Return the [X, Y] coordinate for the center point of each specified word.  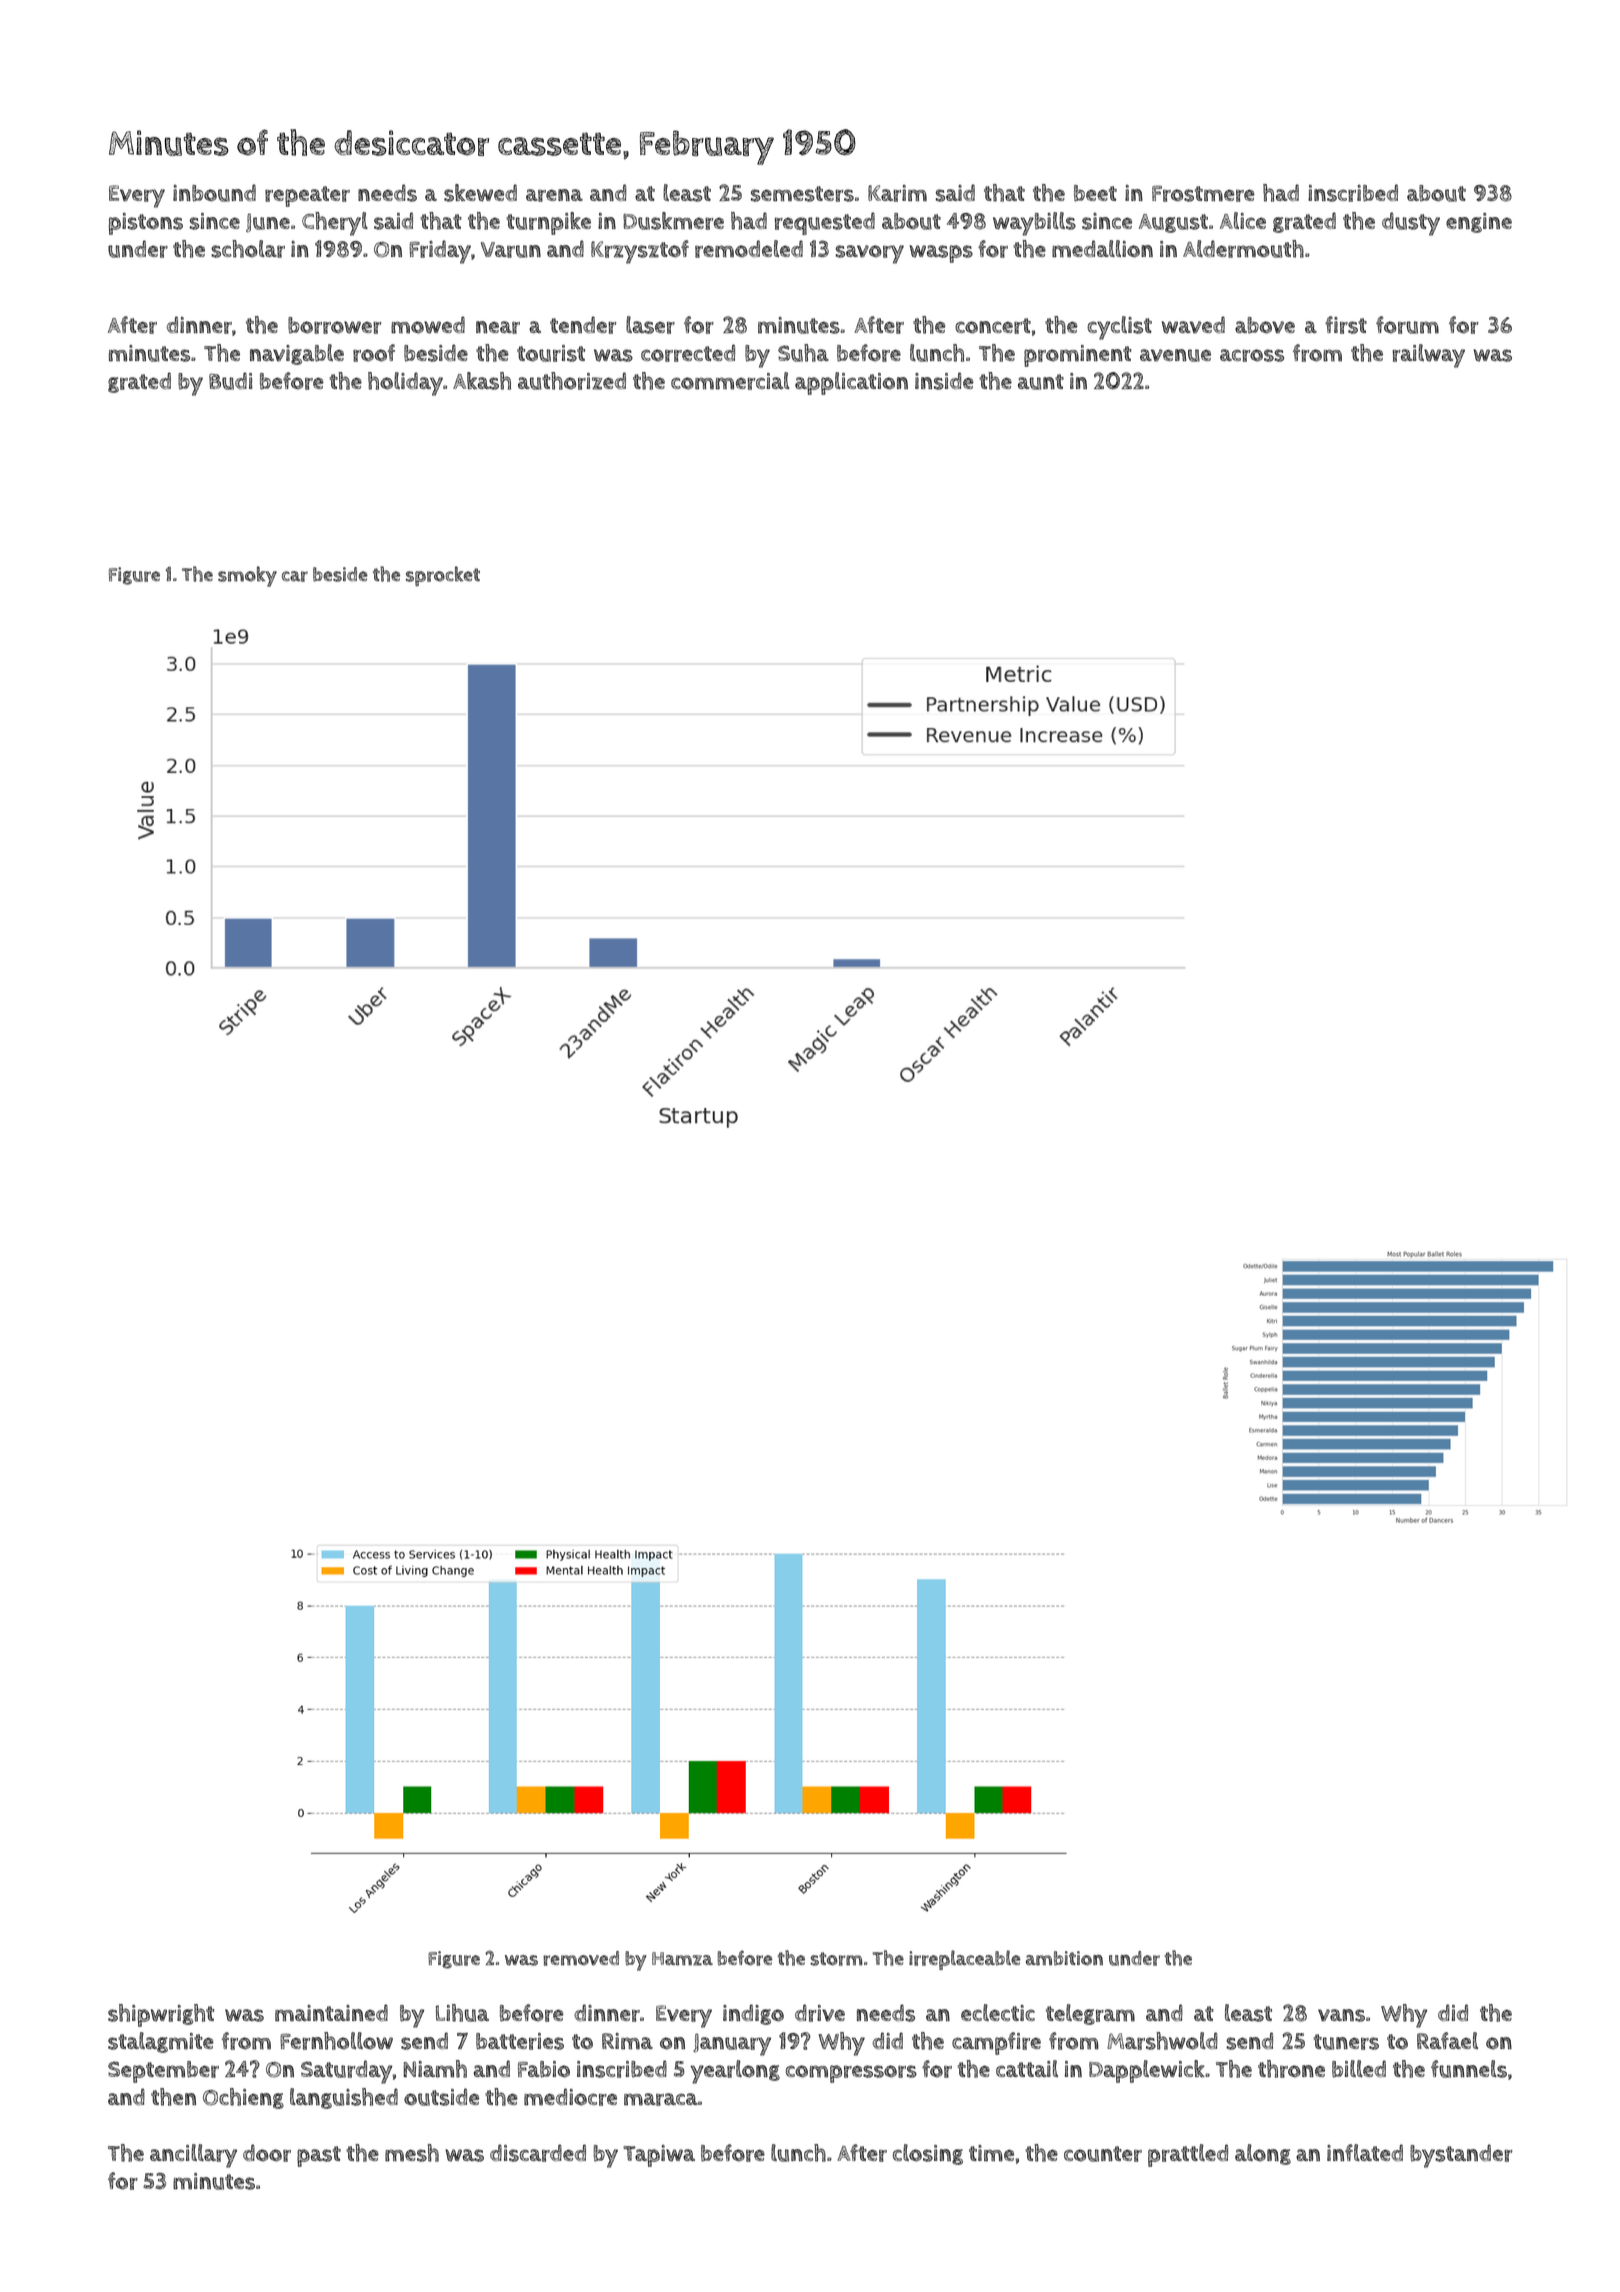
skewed [480, 193]
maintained [331, 2013]
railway [1429, 356]
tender [583, 325]
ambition [1064, 1958]
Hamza [682, 1959]
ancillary [193, 2156]
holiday [405, 384]
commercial [730, 381]
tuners [1346, 2042]
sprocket [443, 576]
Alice [1243, 220]
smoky [247, 576]
